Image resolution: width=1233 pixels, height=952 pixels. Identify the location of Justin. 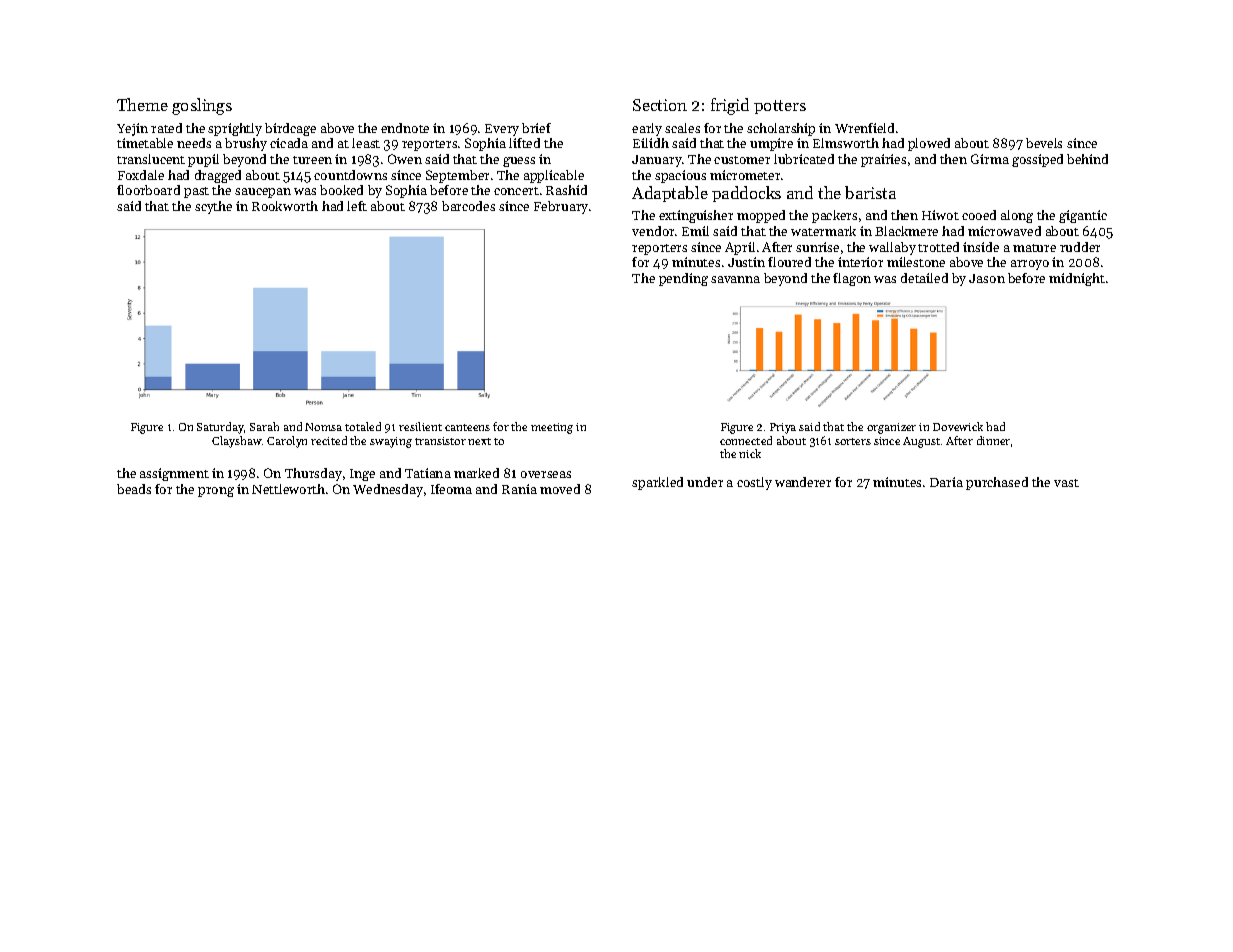
(746, 262).
